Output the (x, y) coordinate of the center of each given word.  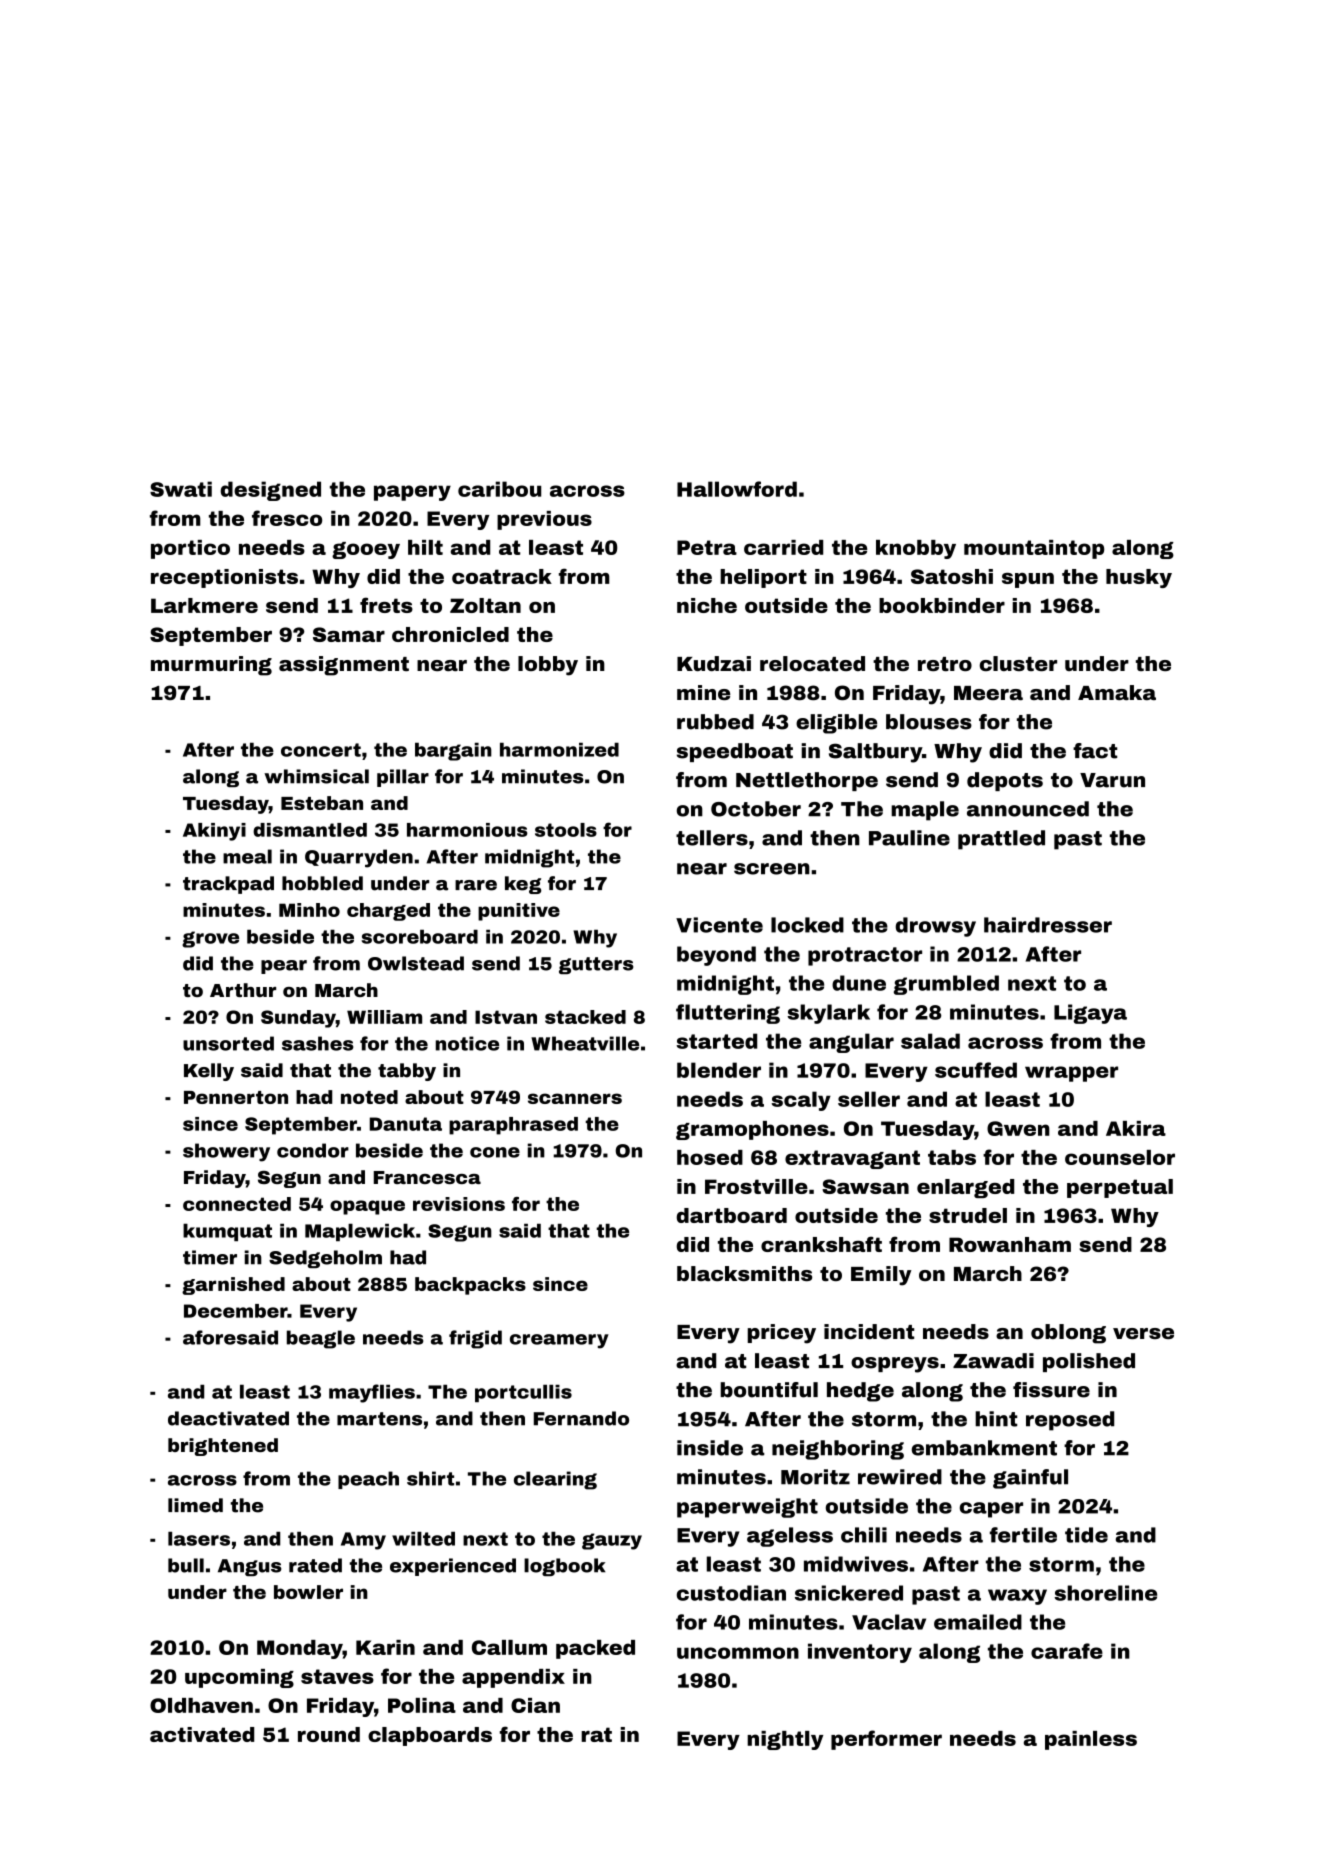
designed (271, 491)
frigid (475, 1339)
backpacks (470, 1286)
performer (886, 1740)
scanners (575, 1098)
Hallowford (737, 489)
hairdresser (1048, 925)
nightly (785, 1740)
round (329, 1734)
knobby (916, 549)
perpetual (1120, 1188)
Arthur (243, 990)
